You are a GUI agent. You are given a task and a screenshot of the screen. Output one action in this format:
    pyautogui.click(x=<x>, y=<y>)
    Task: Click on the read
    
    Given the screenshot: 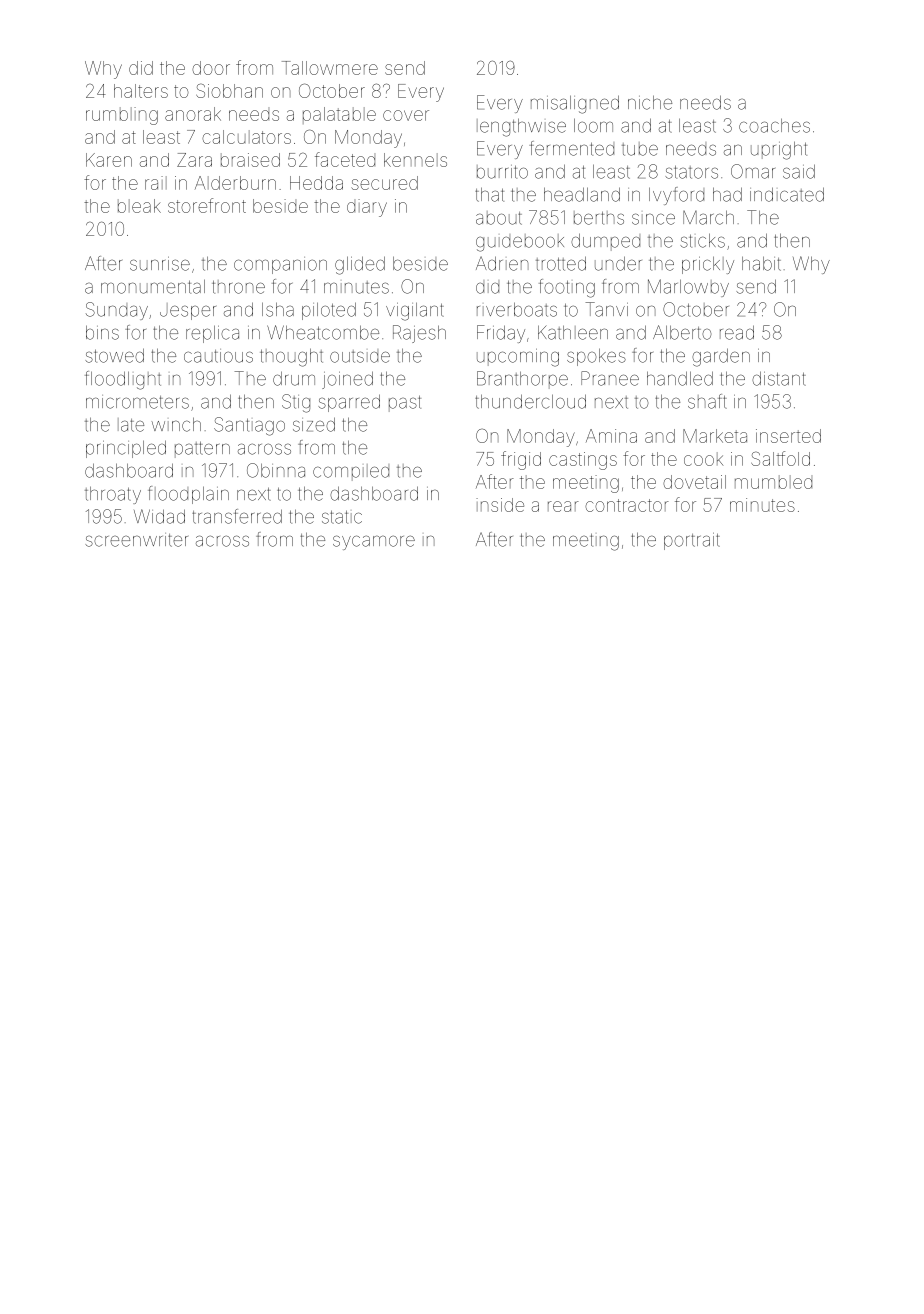 What is the action you would take?
    pyautogui.click(x=737, y=332)
